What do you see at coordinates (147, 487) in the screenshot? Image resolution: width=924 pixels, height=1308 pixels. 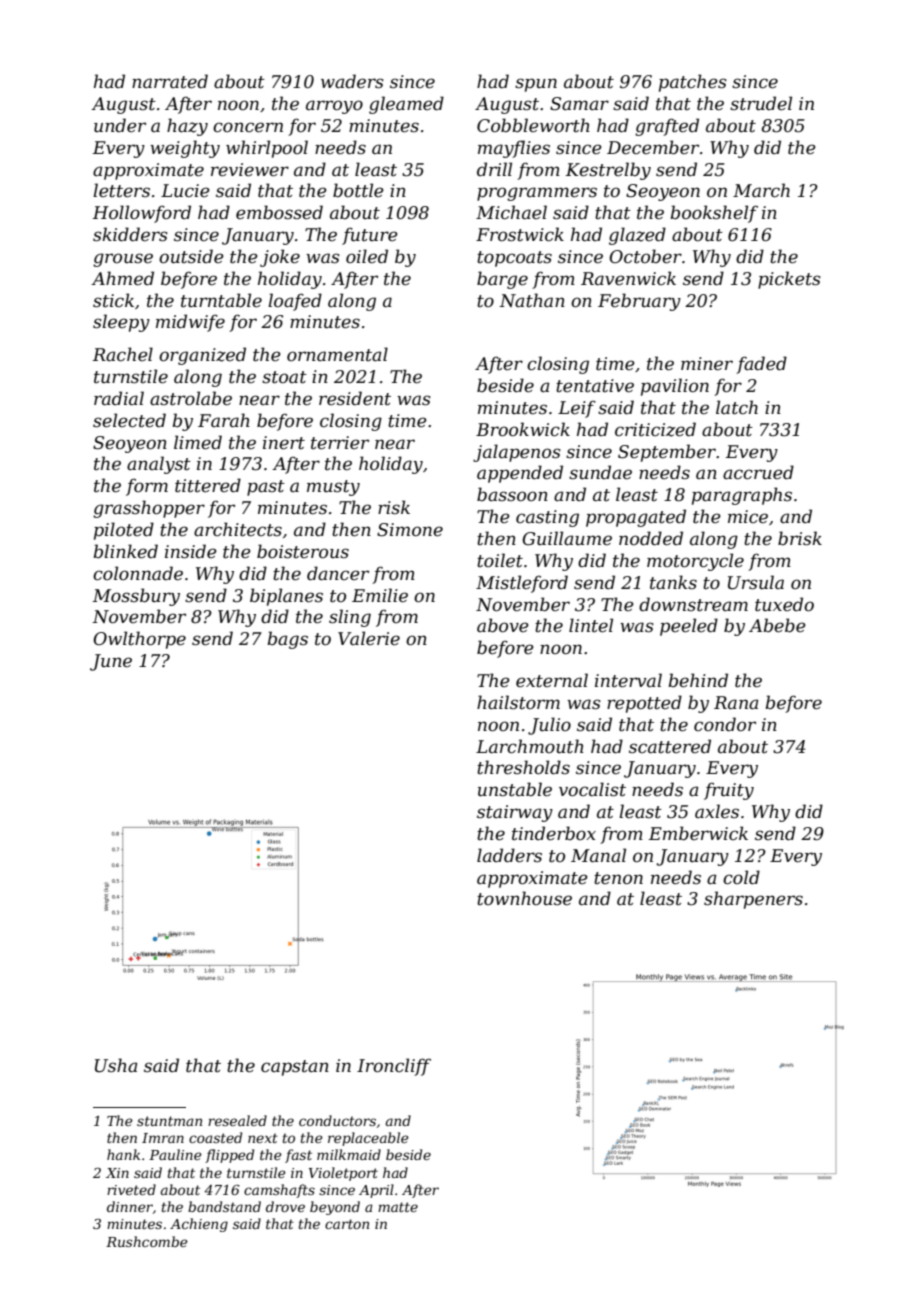 I see `form` at bounding box center [147, 487].
